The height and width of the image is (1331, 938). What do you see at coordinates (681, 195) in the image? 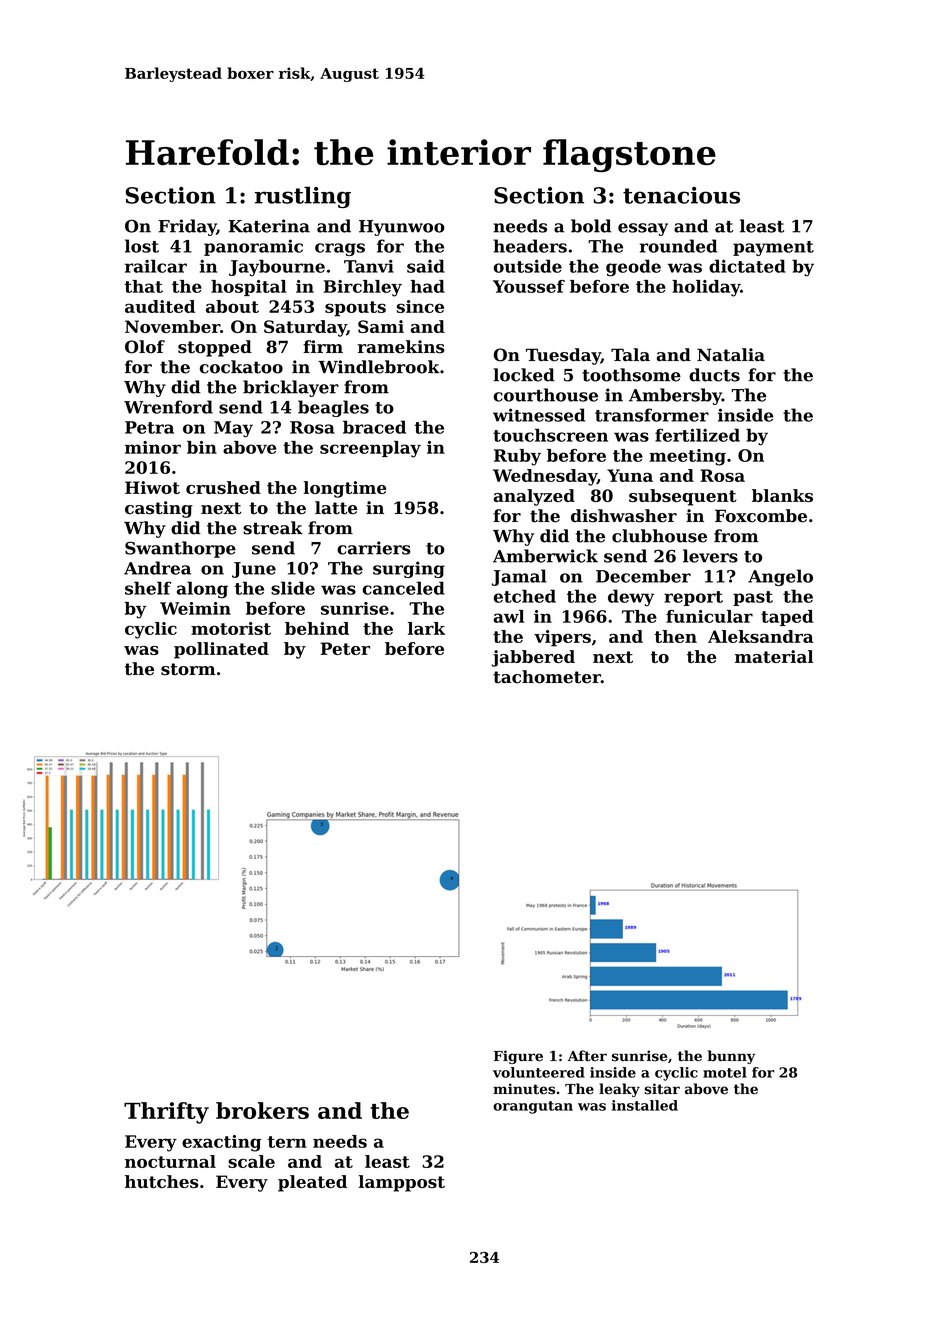
I see `tenacious` at bounding box center [681, 195].
